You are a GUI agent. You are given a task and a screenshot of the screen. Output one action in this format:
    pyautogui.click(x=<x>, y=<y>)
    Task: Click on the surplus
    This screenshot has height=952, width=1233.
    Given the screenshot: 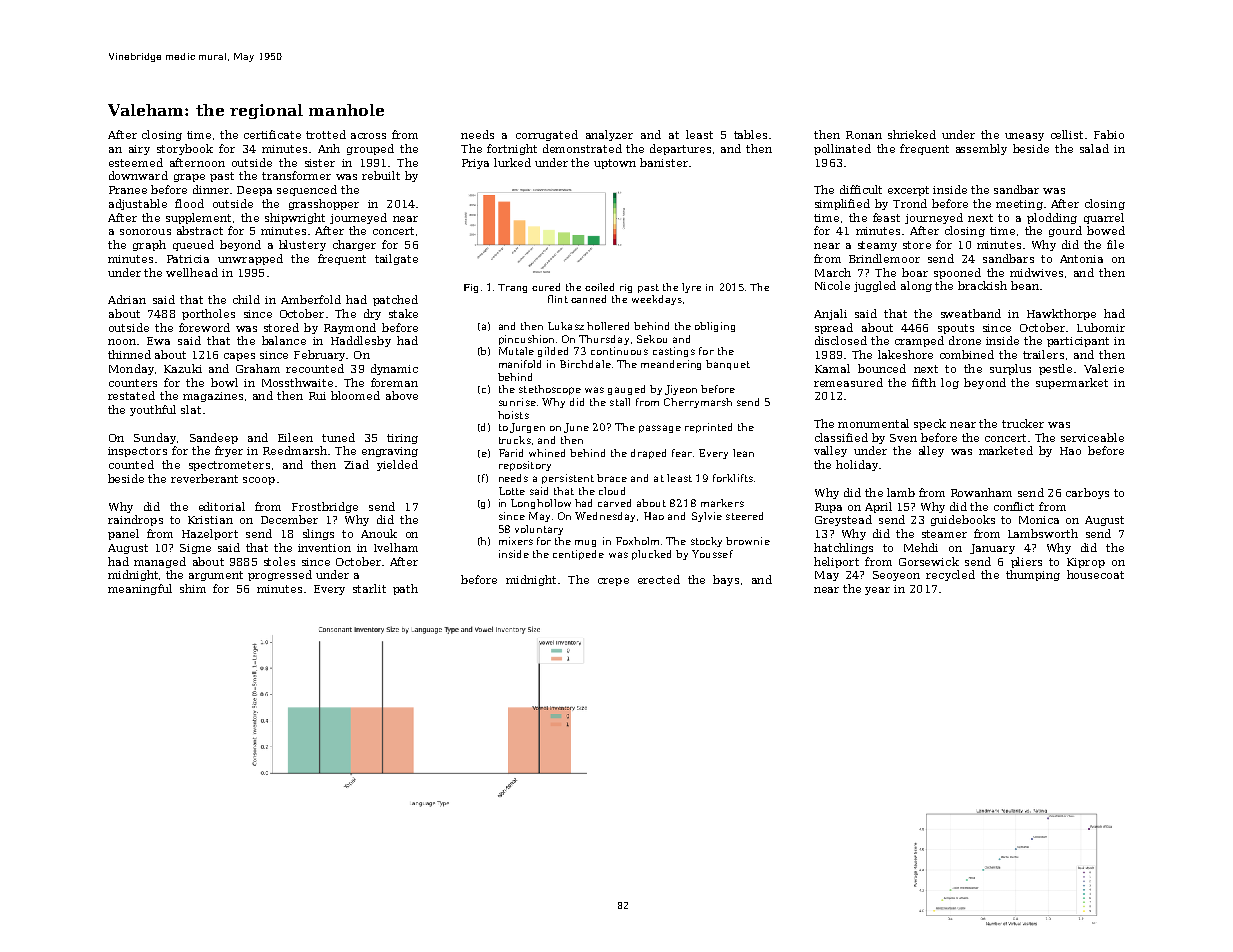 What is the action you would take?
    pyautogui.click(x=1010, y=369)
